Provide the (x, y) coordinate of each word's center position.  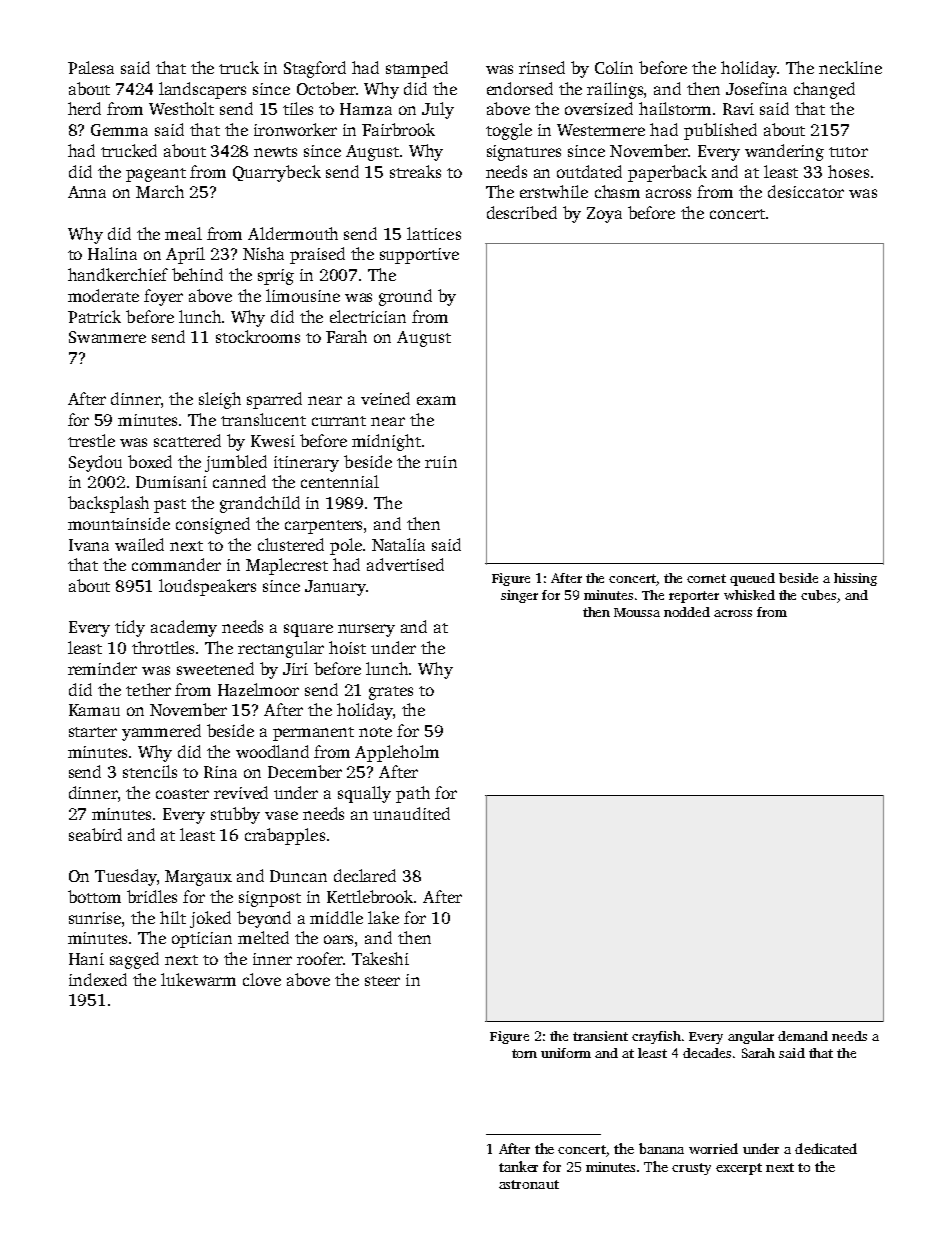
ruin (441, 462)
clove (262, 979)
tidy (130, 628)
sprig (276, 277)
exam (436, 400)
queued (752, 579)
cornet (706, 578)
